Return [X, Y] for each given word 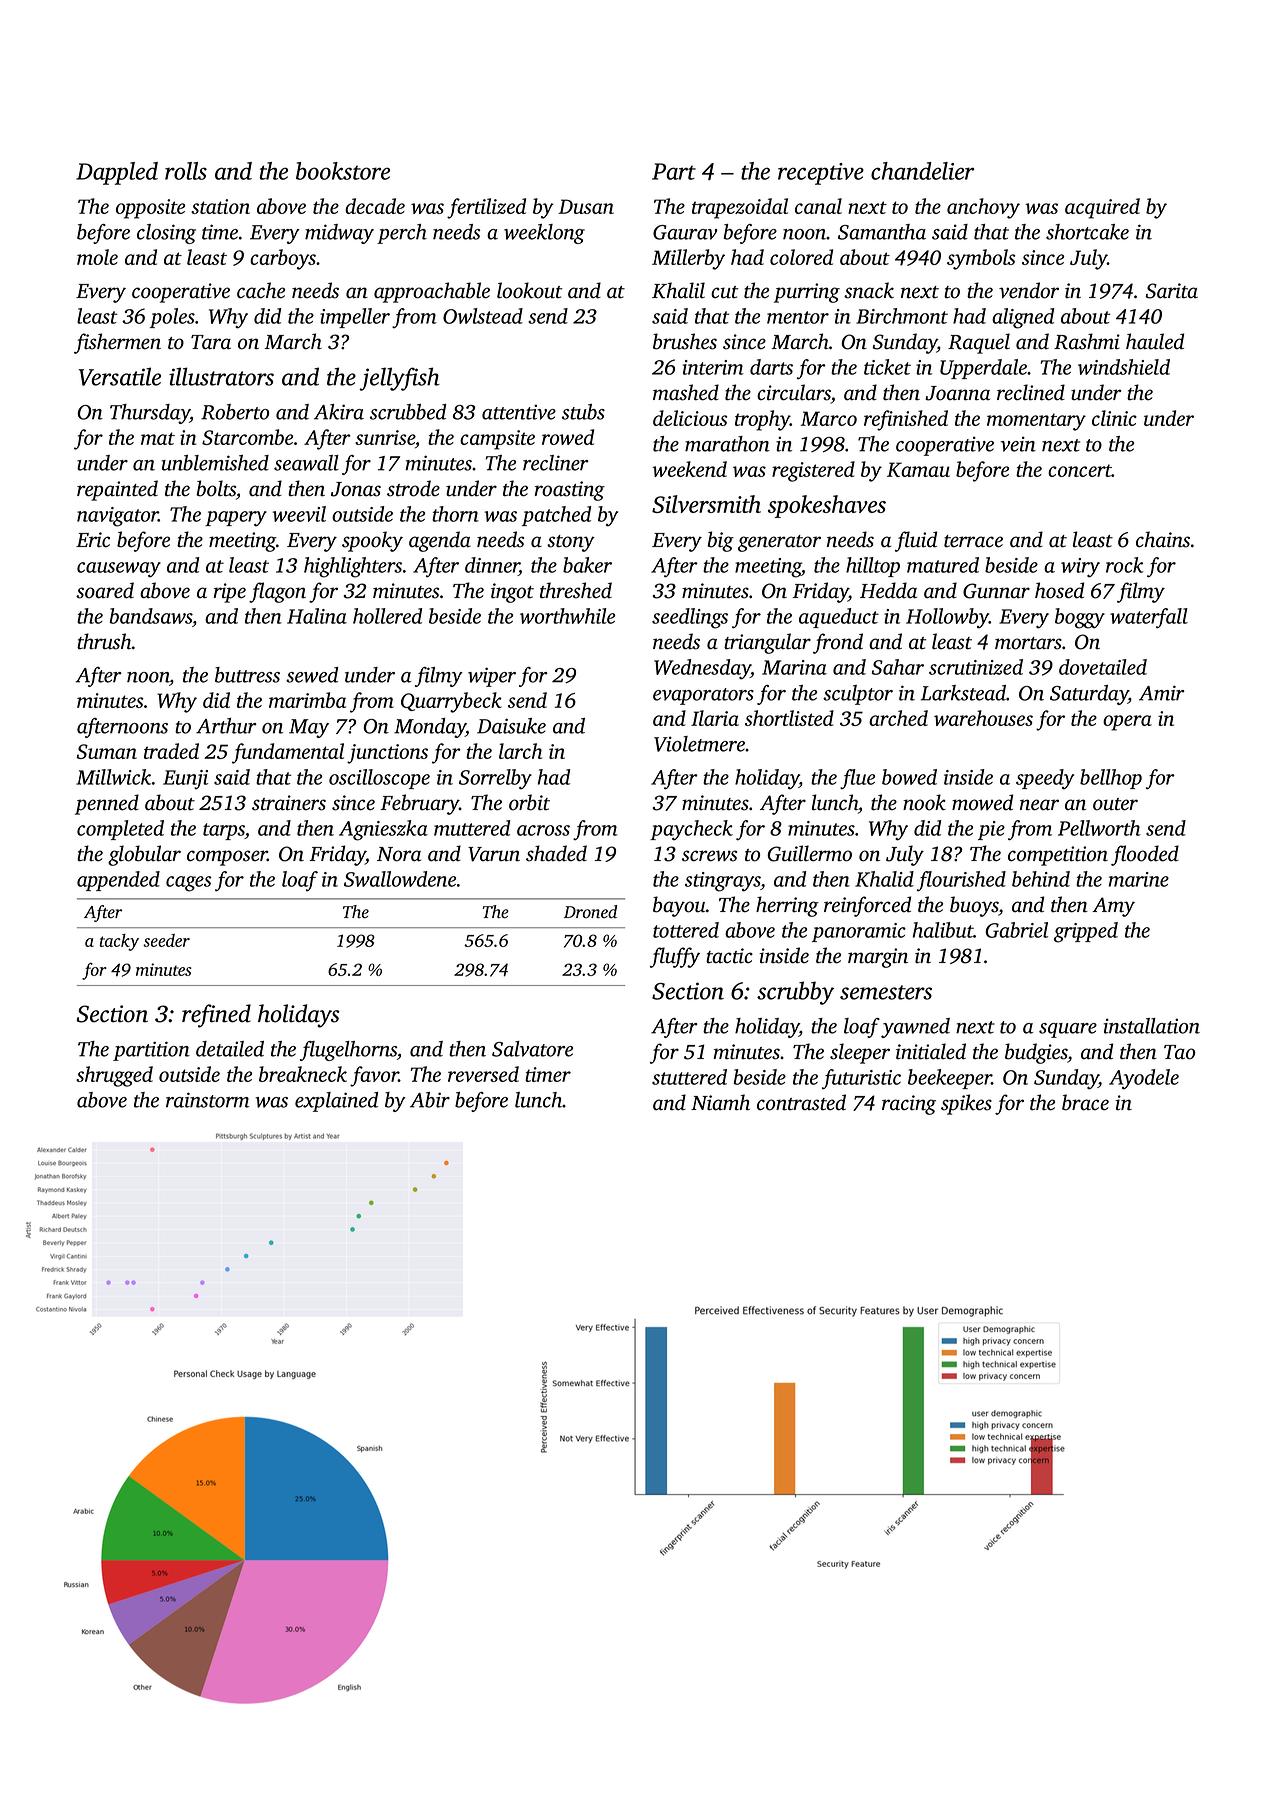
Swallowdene [400, 879]
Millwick [113, 777]
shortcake [1087, 232]
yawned [915, 1028]
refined [216, 1016]
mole [97, 257]
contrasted [801, 1102]
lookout [529, 290]
